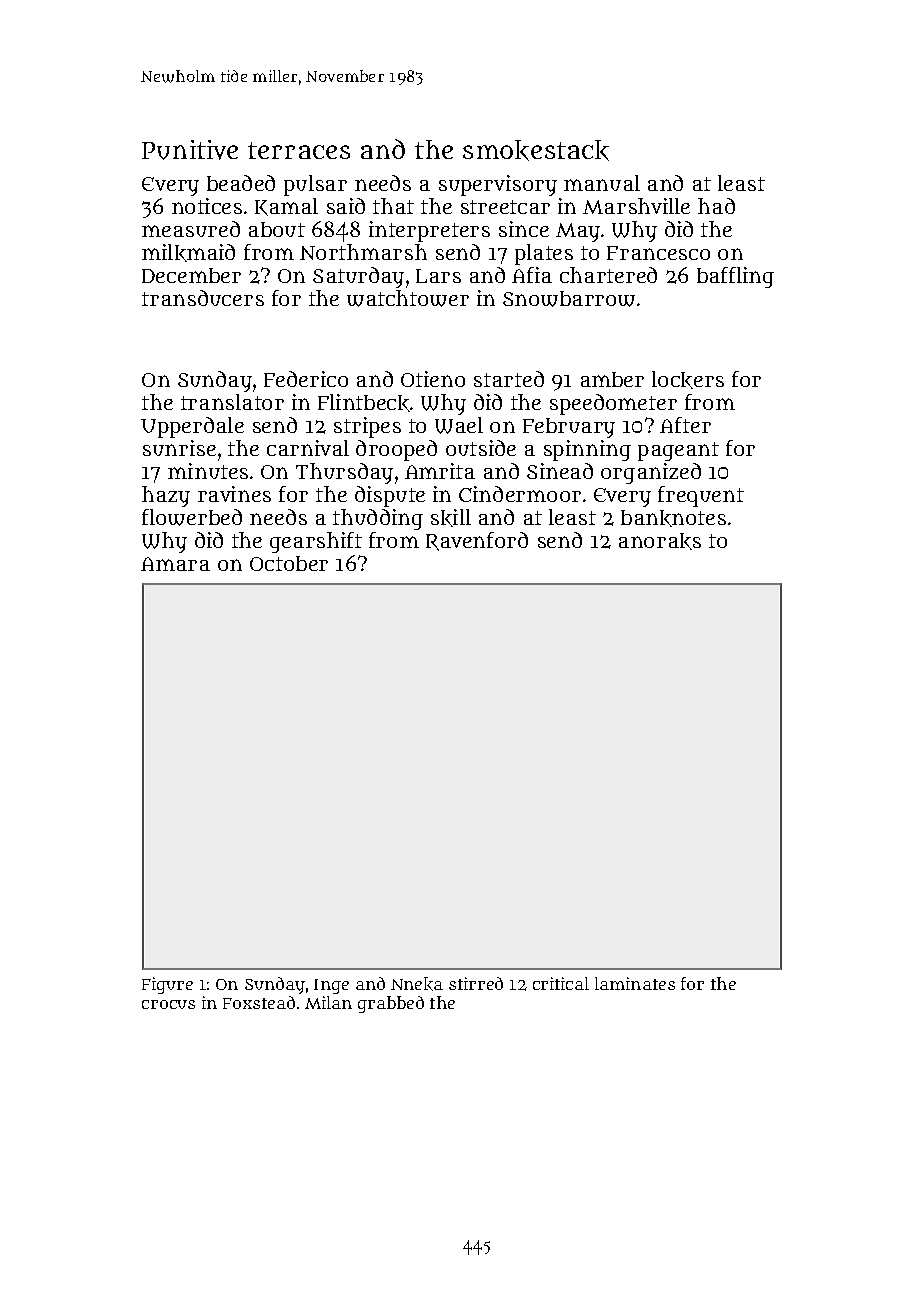 The width and height of the page is (924, 1314). Describe the element at coordinates (561, 983) in the page. I see `critical` at that location.
